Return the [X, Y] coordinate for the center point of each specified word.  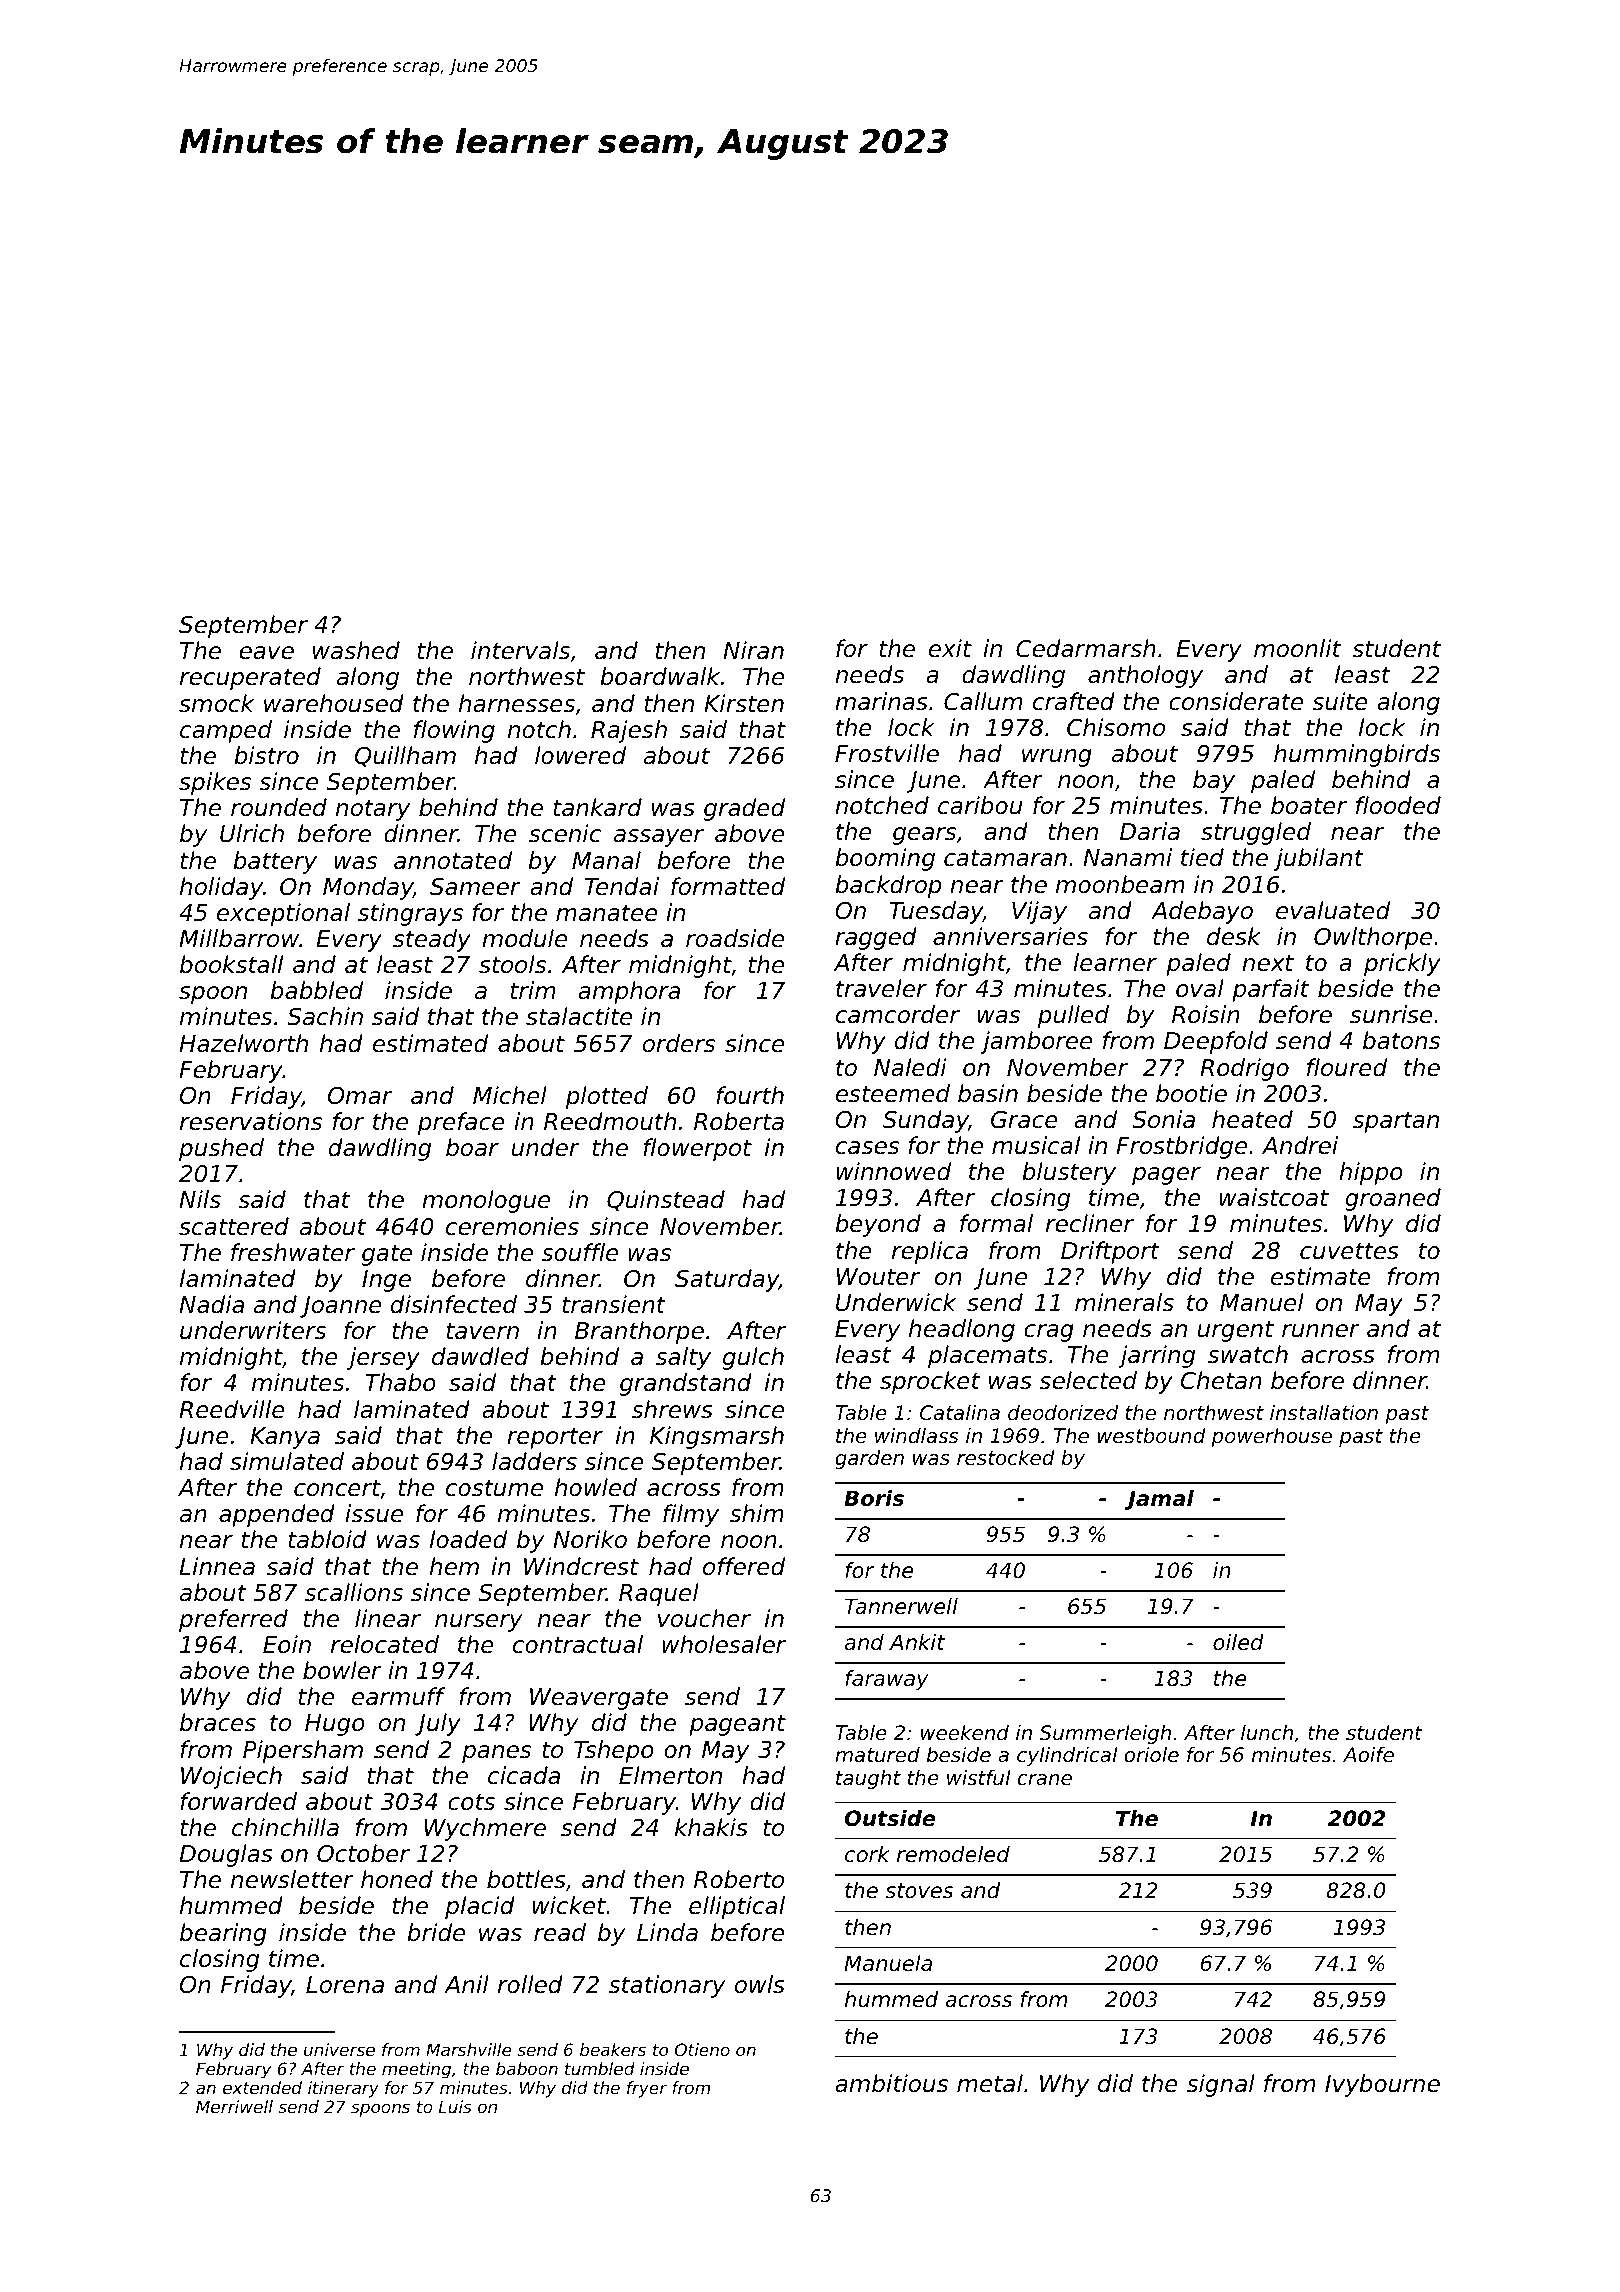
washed [356, 650]
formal [996, 1223]
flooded [1398, 805]
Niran [753, 650]
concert [337, 1489]
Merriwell [234, 2106]
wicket [570, 1905]
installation [1324, 1413]
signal [1221, 2085]
